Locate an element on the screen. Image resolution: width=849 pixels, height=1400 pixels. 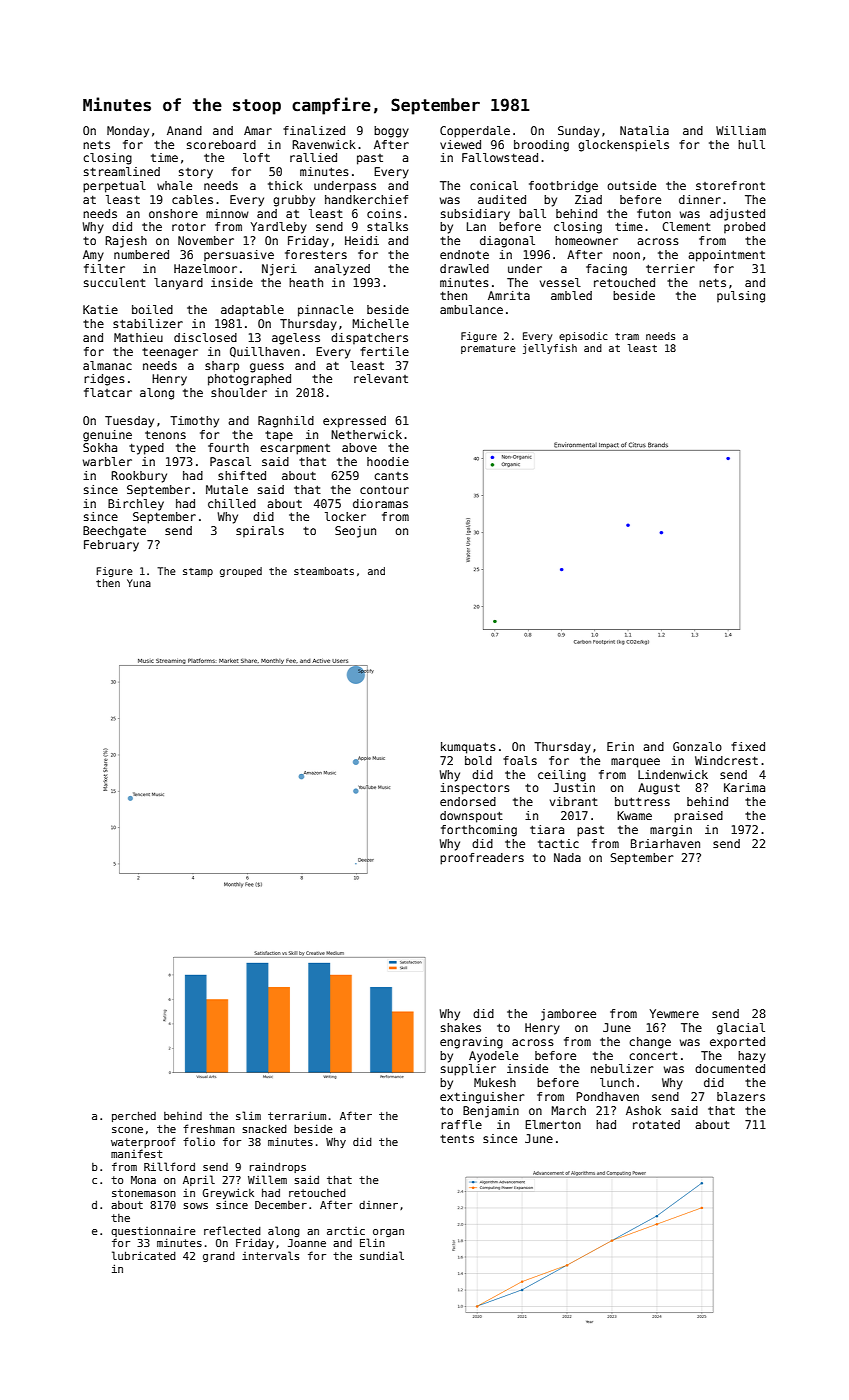
Yuna is located at coordinates (139, 583).
